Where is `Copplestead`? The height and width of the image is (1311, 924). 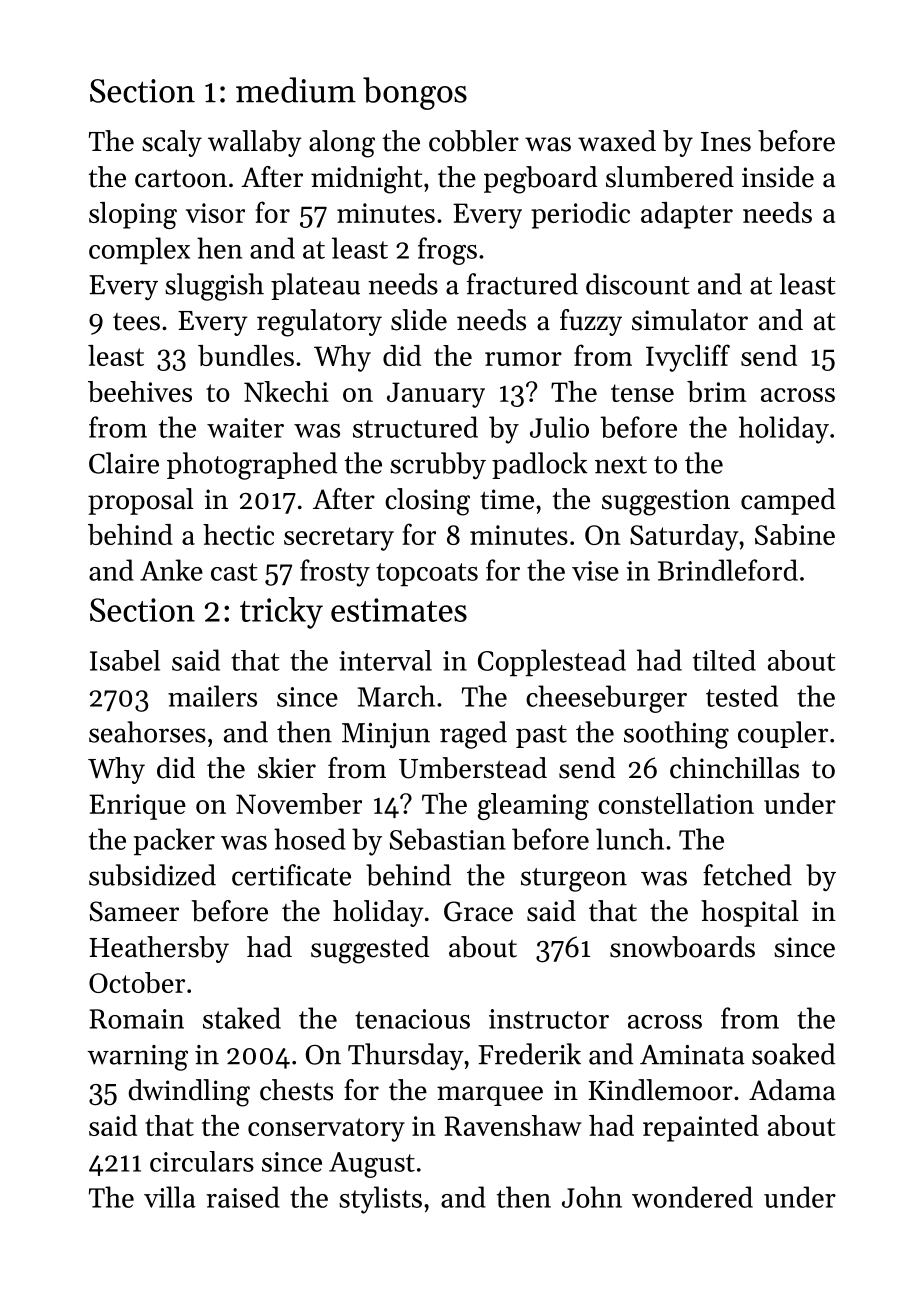 Copplestead is located at coordinates (552, 662).
